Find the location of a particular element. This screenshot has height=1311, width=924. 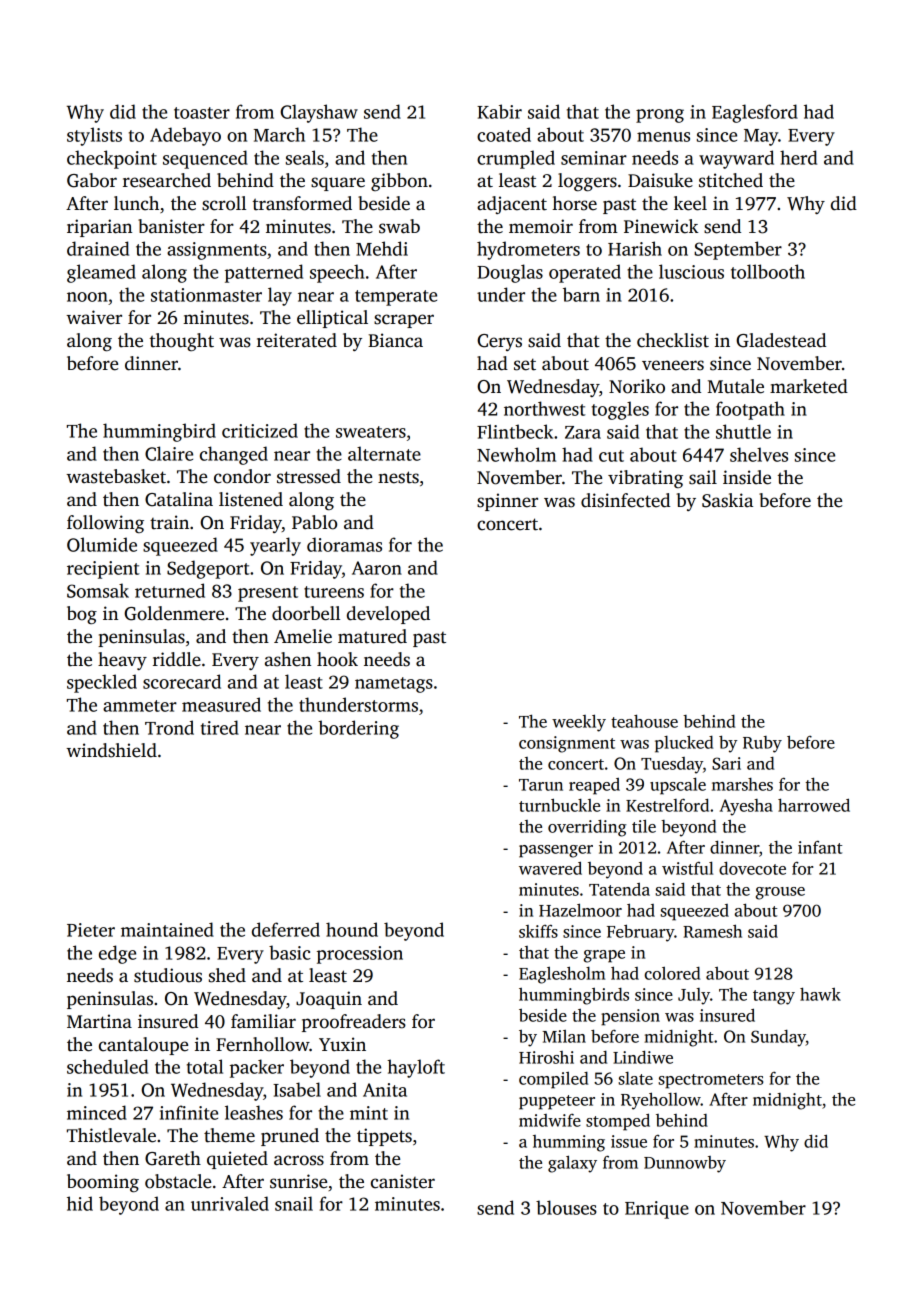

hid is located at coordinates (80, 1203).
